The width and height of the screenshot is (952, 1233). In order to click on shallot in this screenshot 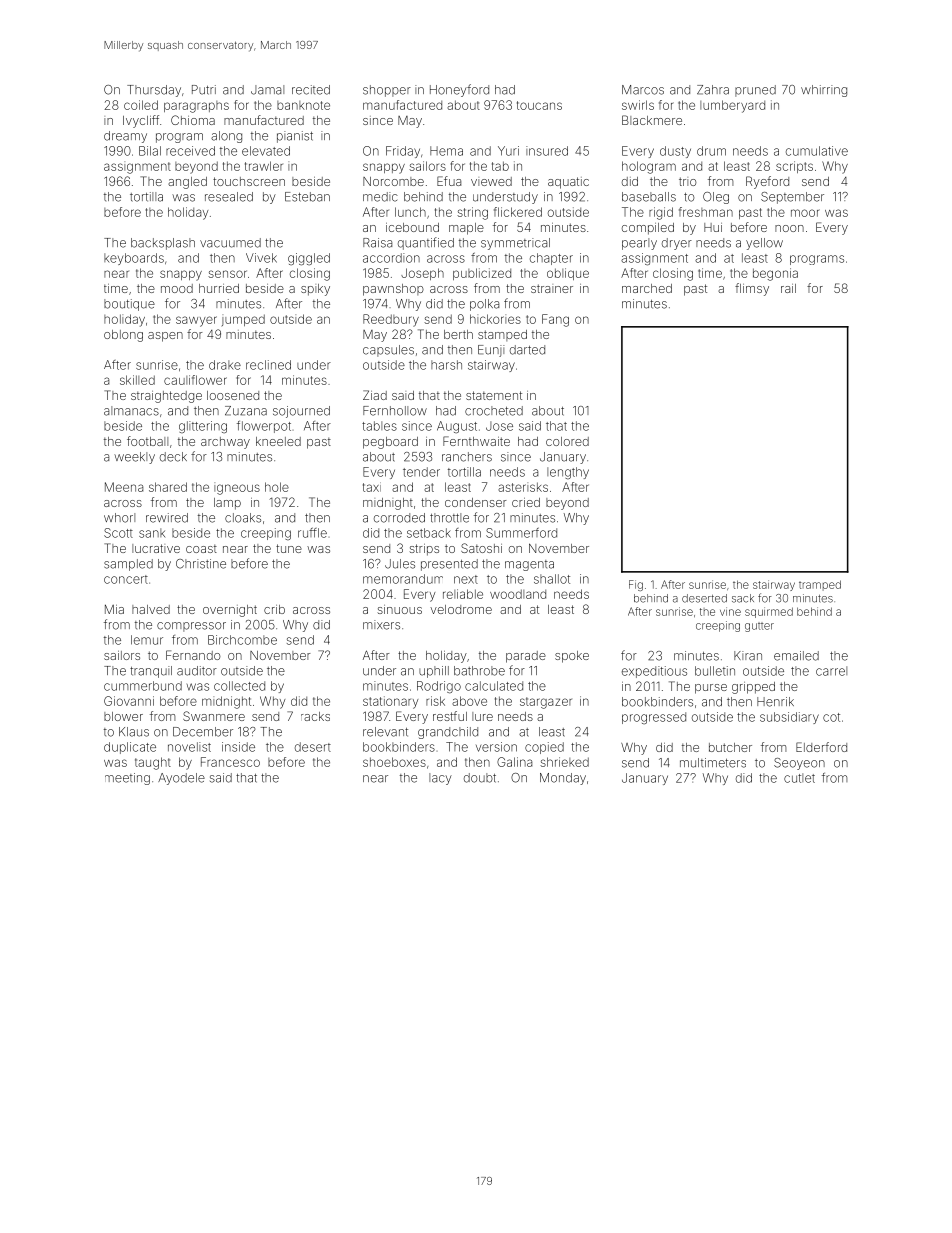, I will do `click(552, 579)`.
